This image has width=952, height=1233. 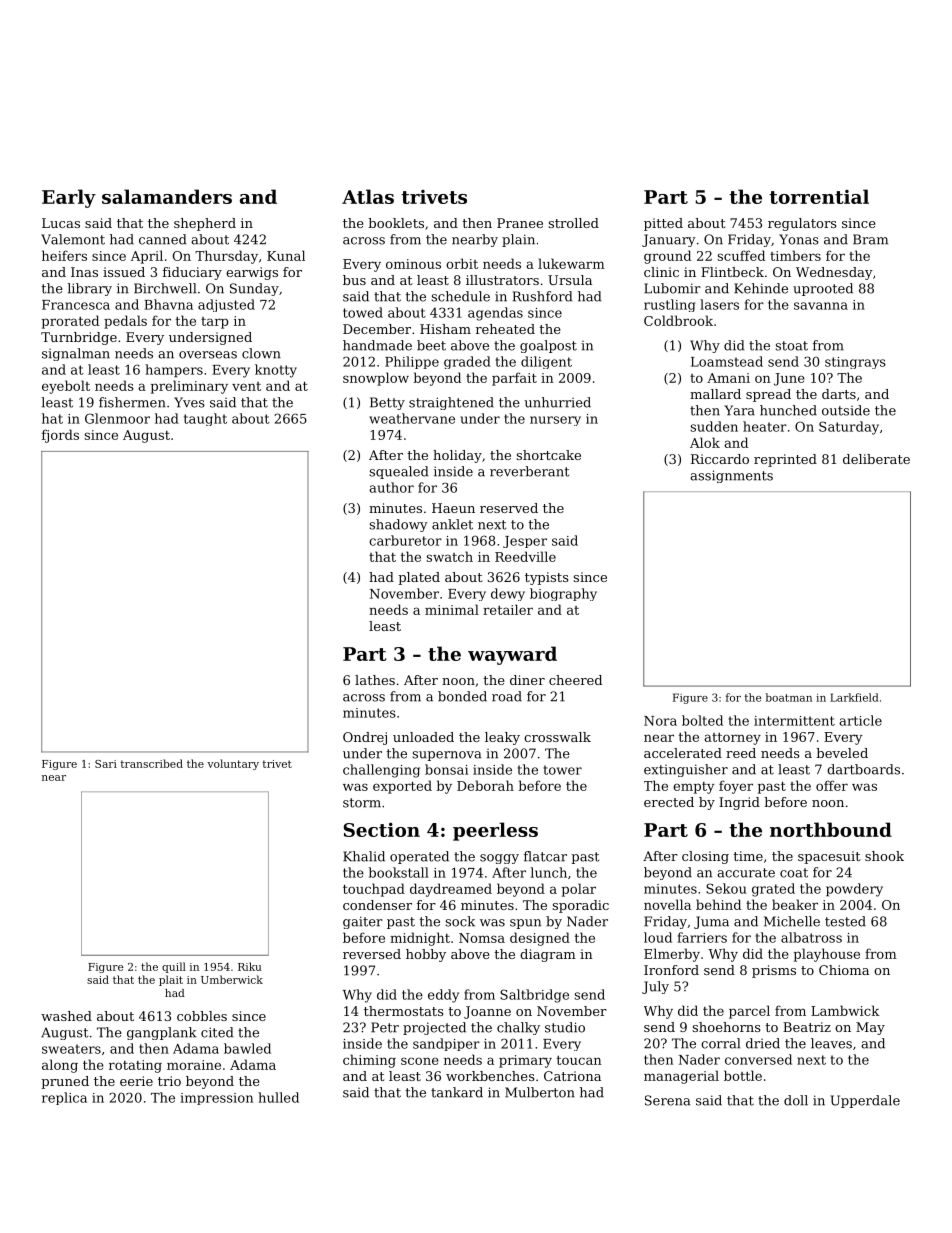 I want to click on Pranee, so click(x=520, y=223).
